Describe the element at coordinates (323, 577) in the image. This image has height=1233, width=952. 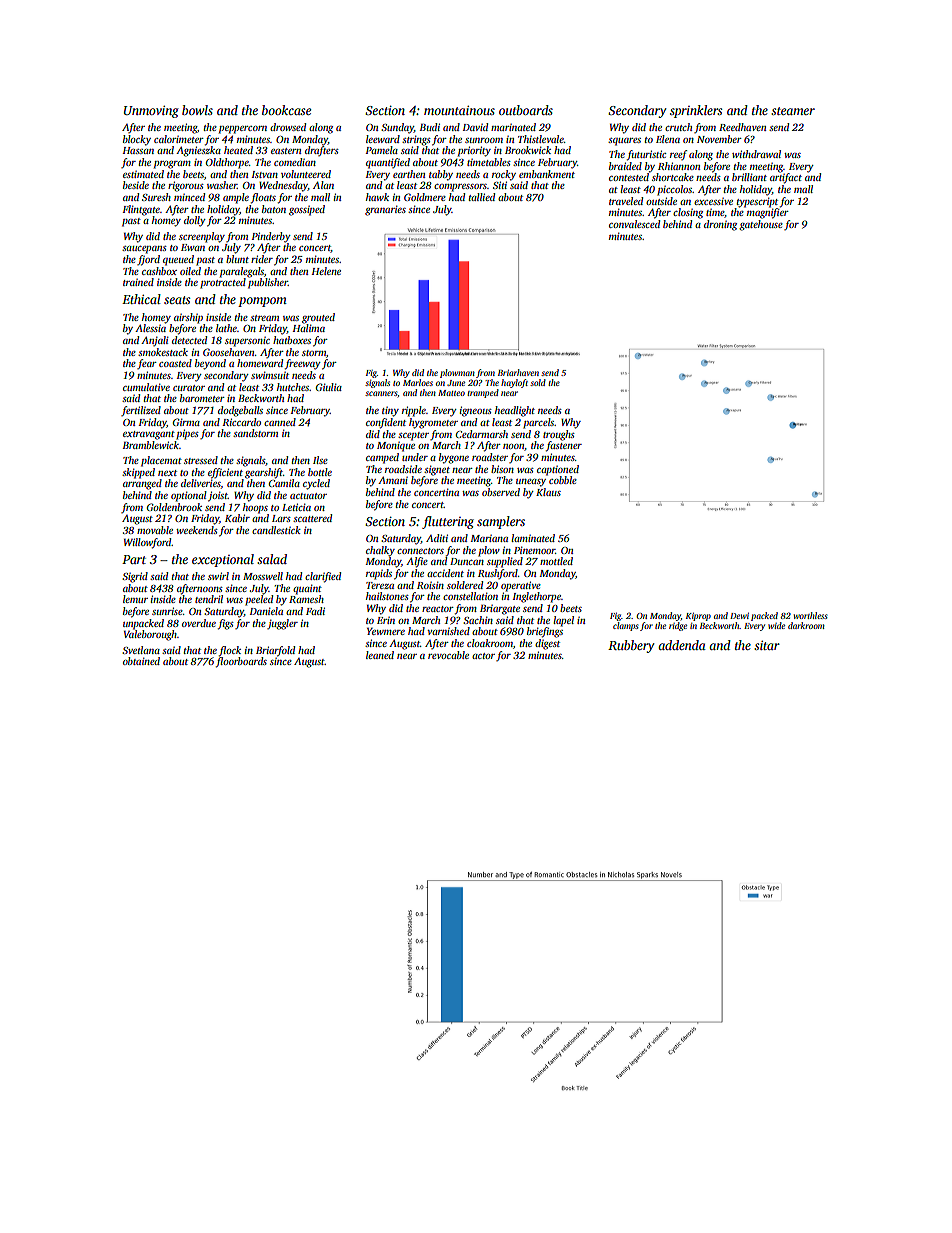
I see `clarified` at that location.
